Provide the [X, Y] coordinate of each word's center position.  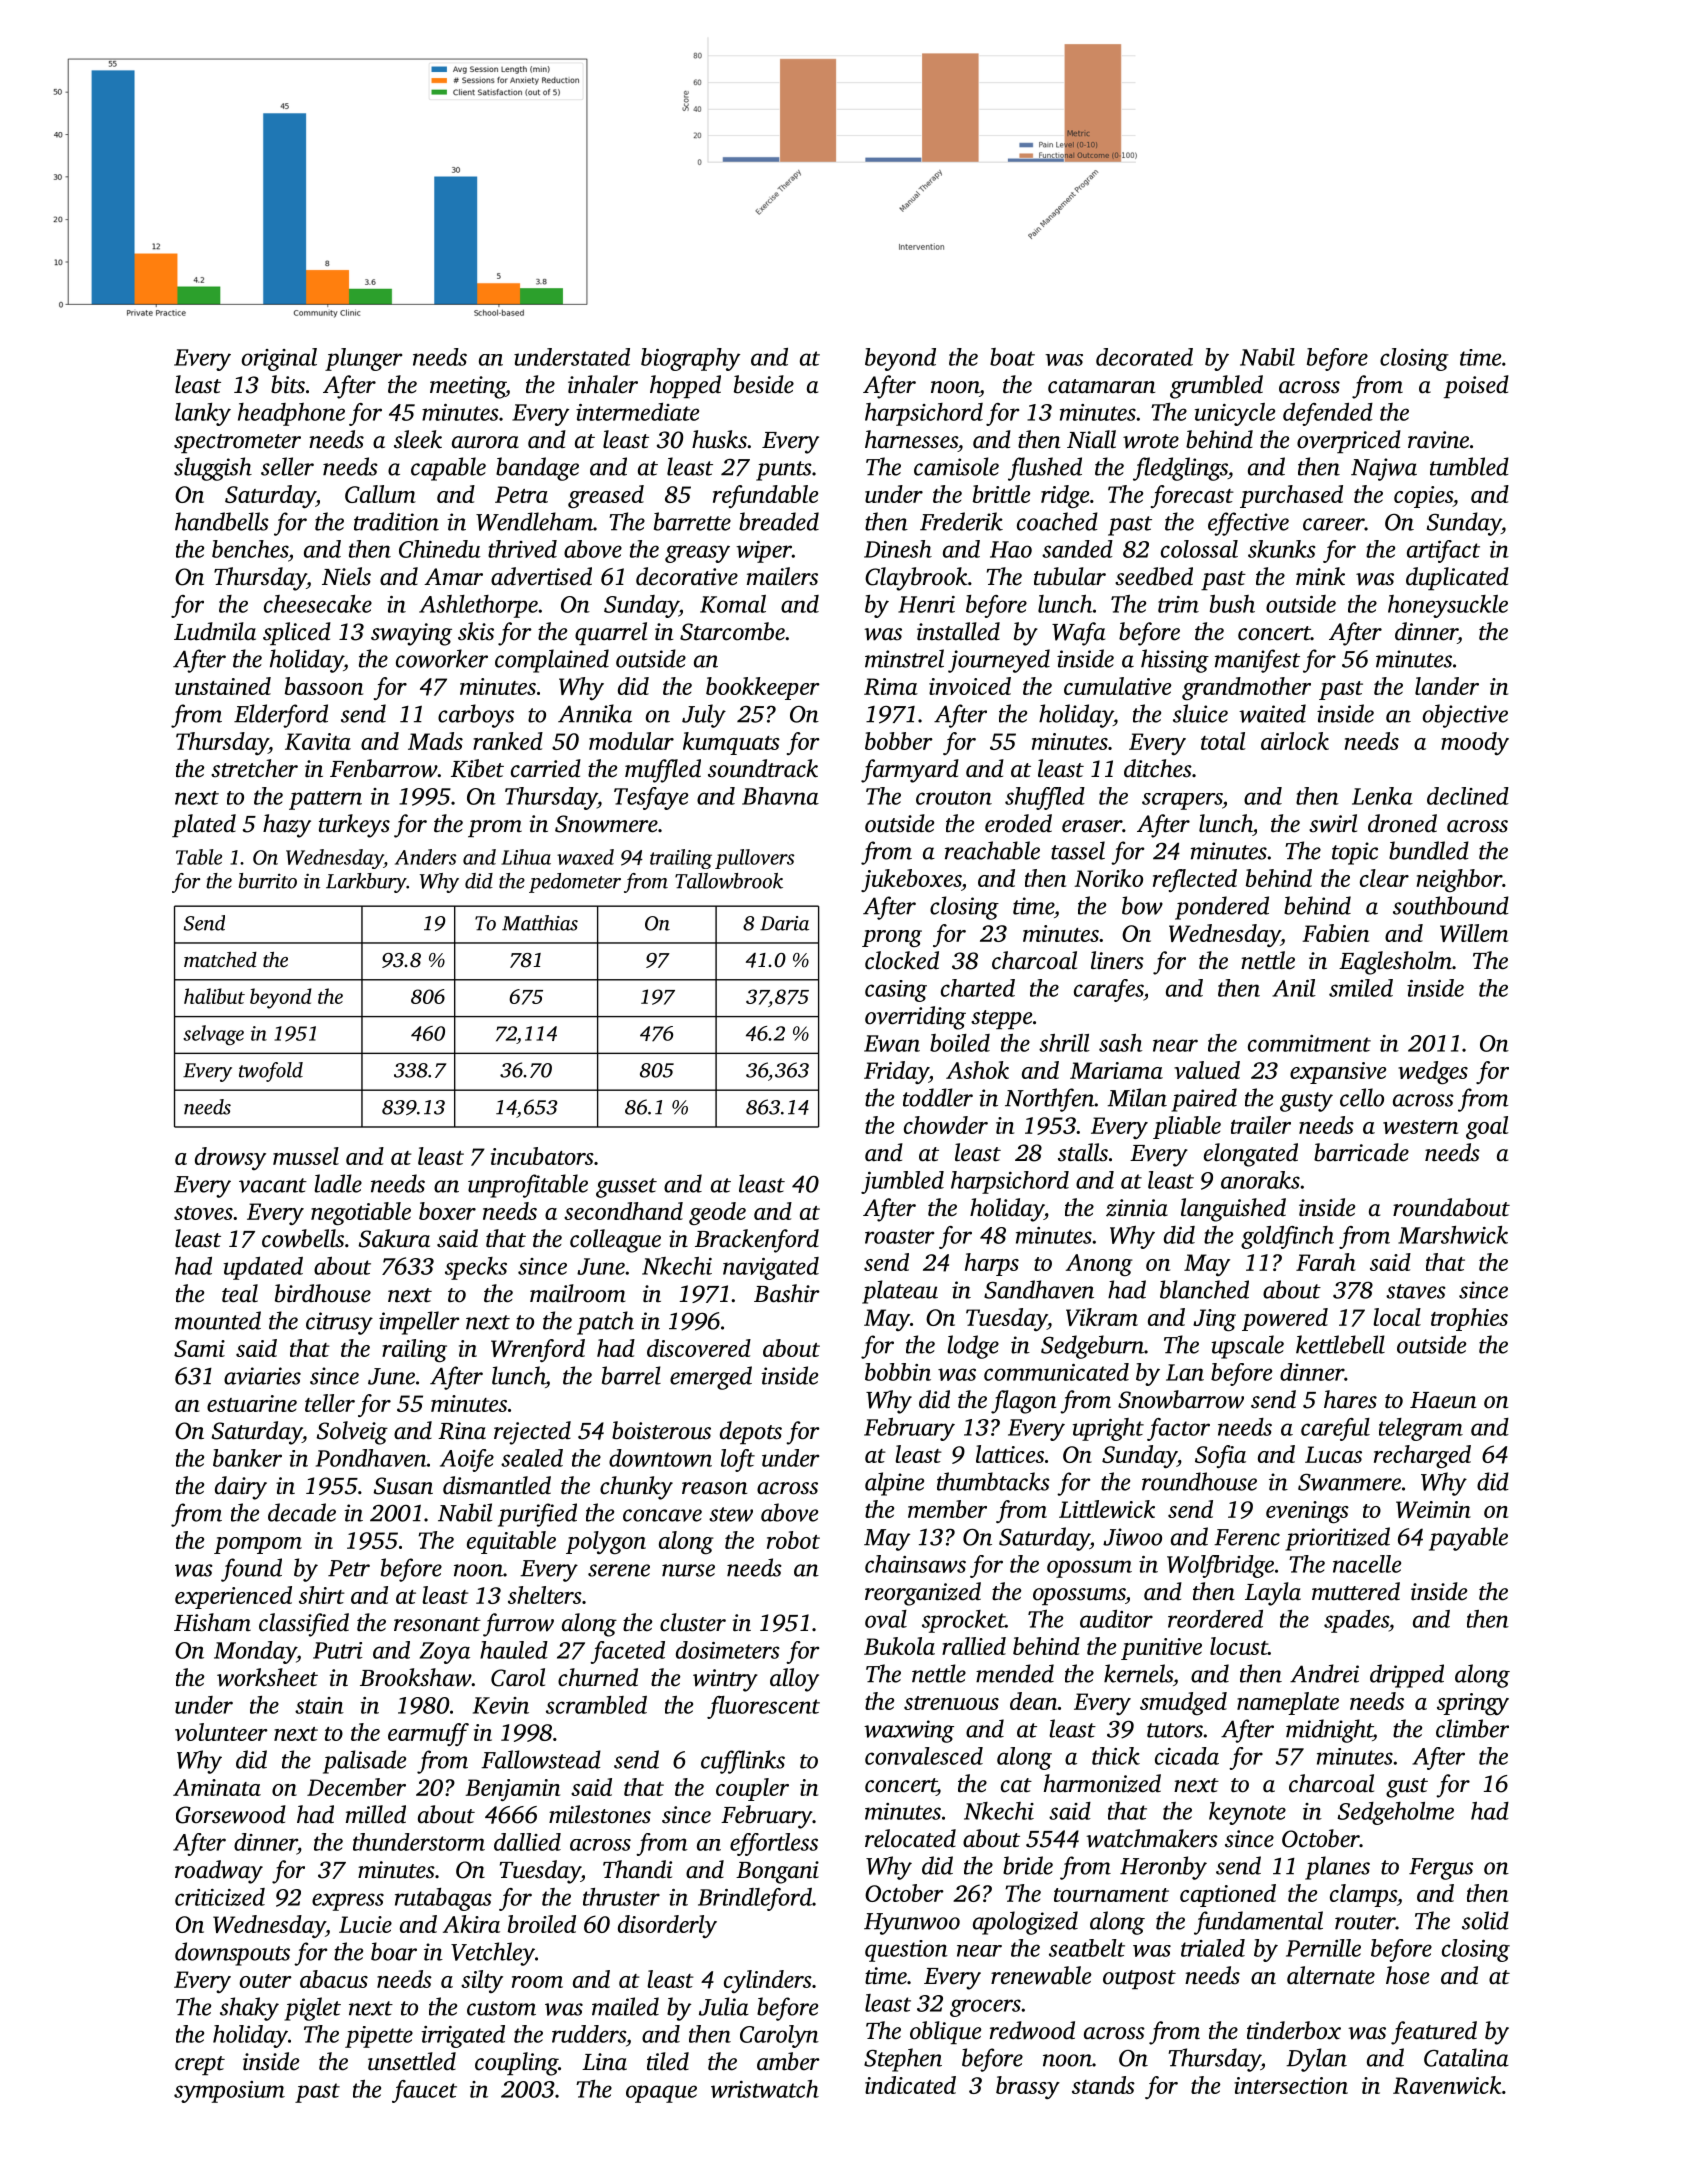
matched [220, 959]
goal [1487, 1127]
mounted [218, 1320]
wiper [764, 552]
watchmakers [1152, 1838]
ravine [1438, 440]
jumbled [902, 1182]
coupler [752, 1789]
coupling [516, 2064]
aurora [485, 442]
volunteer [221, 1732]
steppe [1001, 1019]
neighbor [1459, 880]
